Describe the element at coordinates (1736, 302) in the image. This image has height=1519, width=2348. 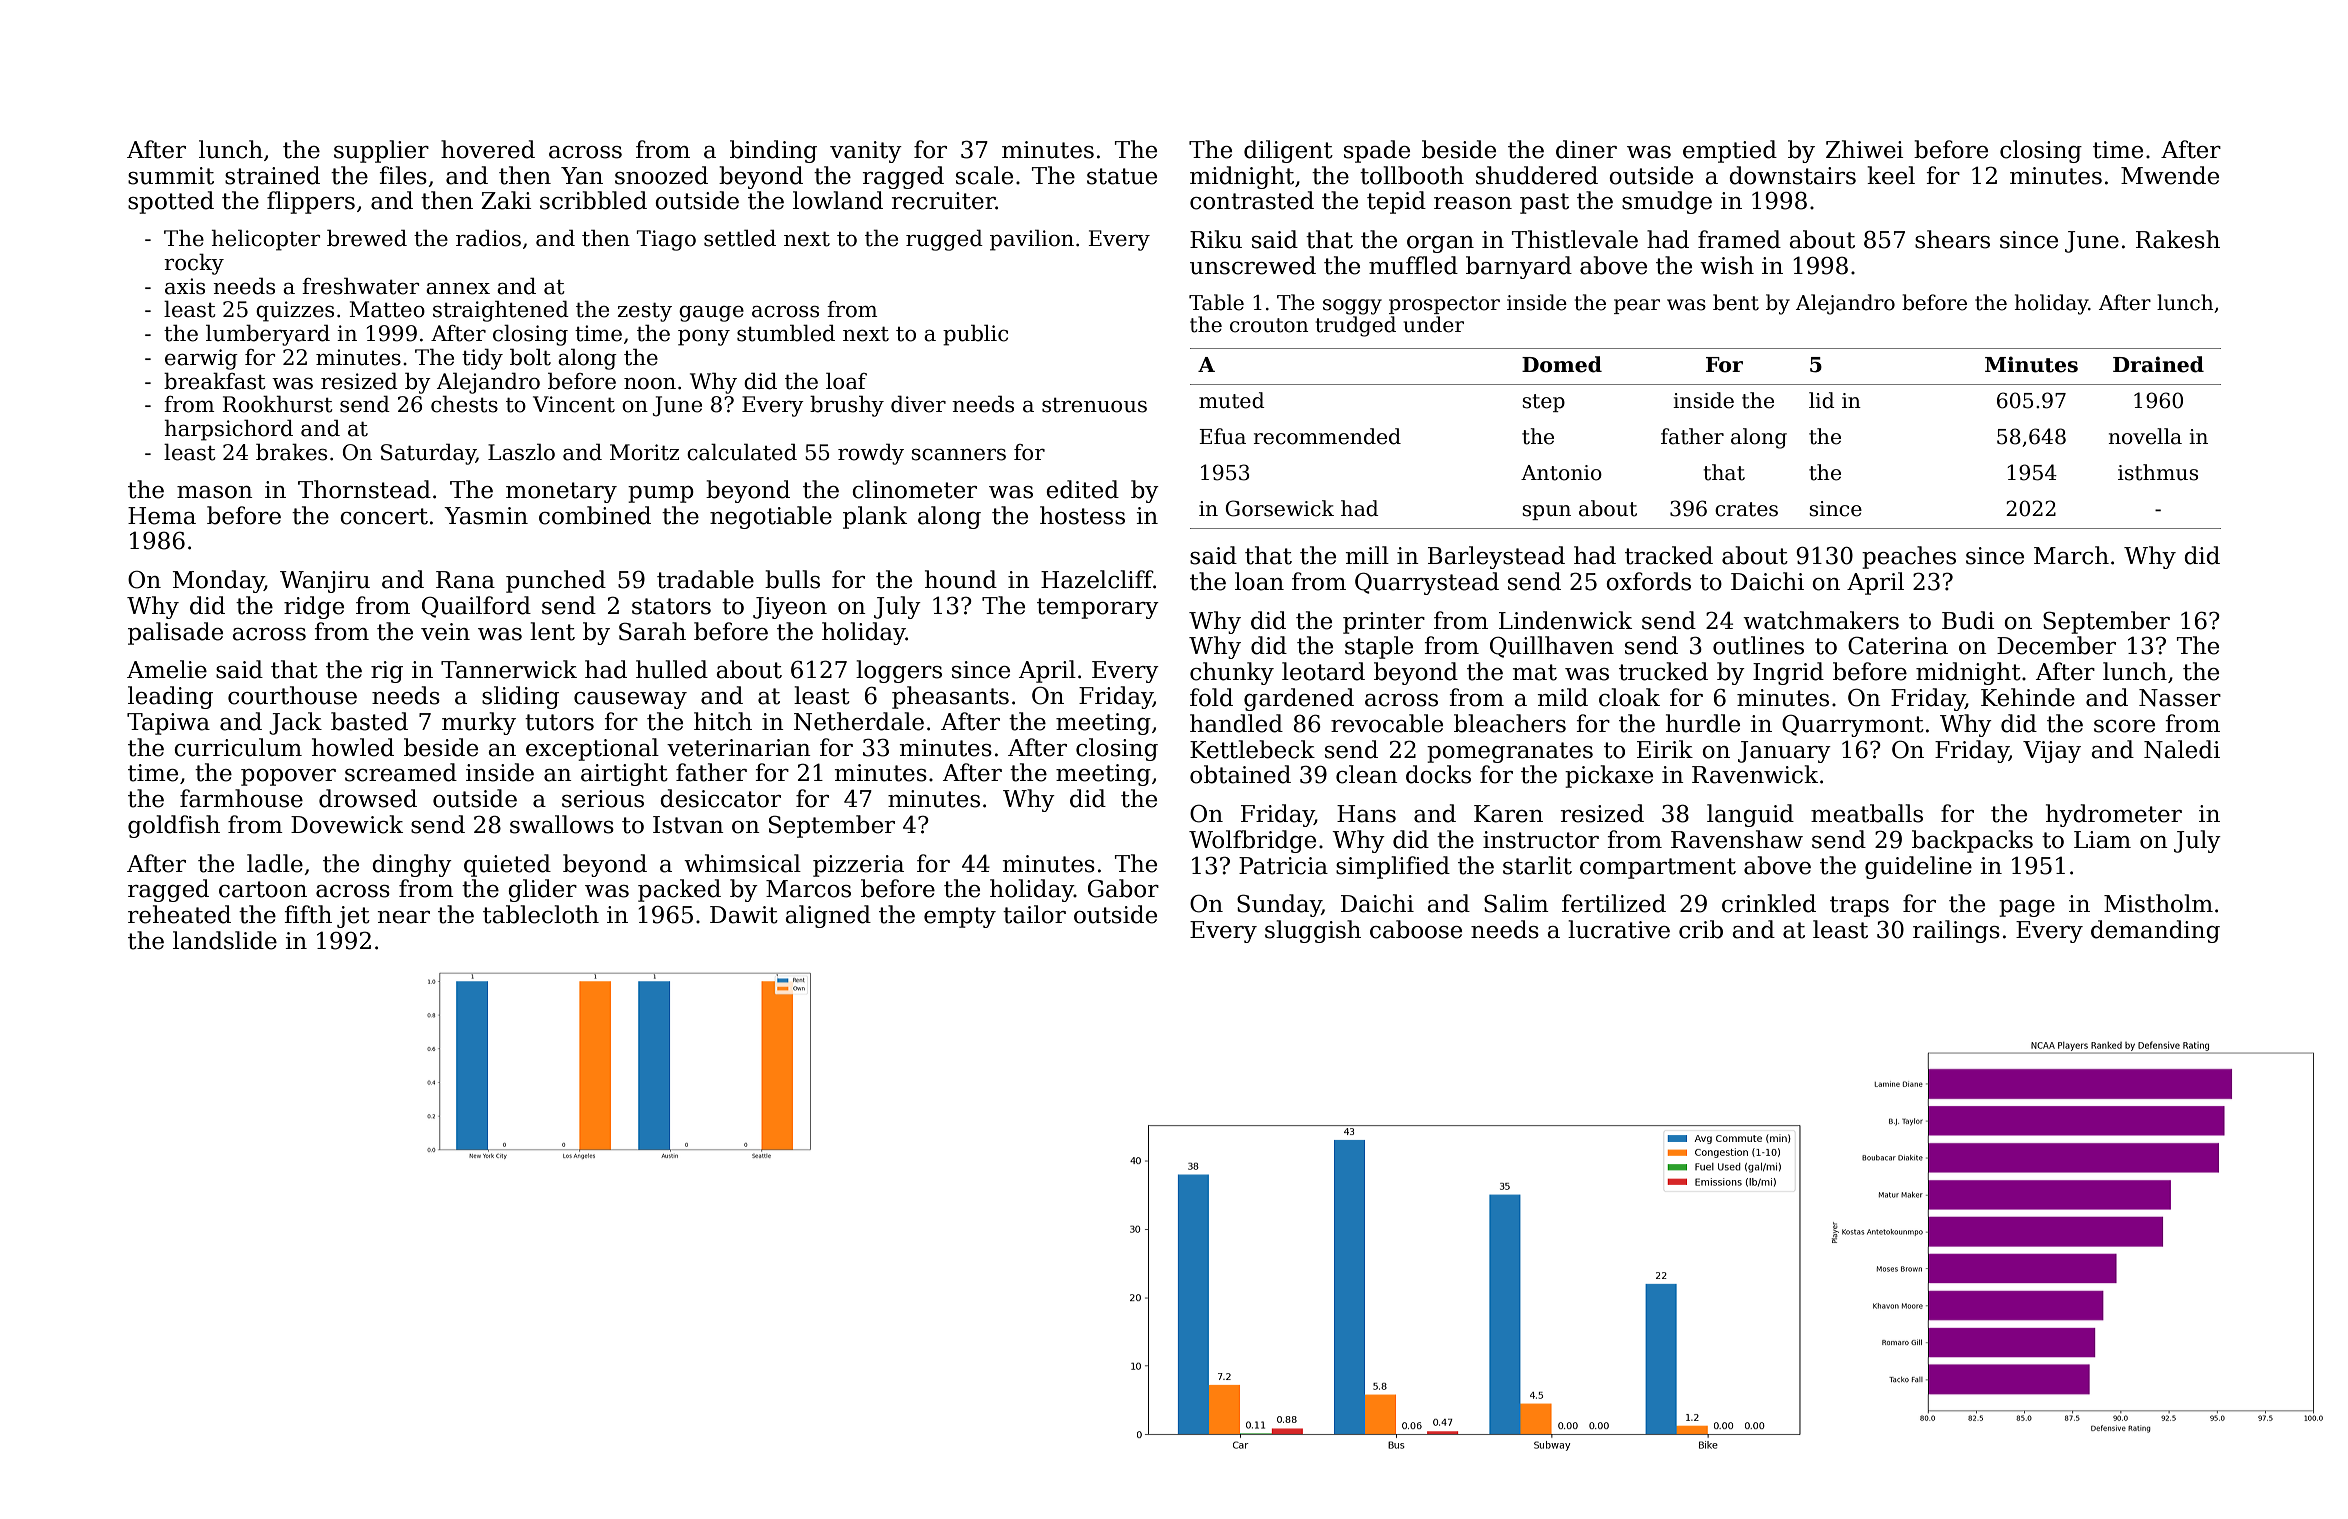
I see `bent` at that location.
